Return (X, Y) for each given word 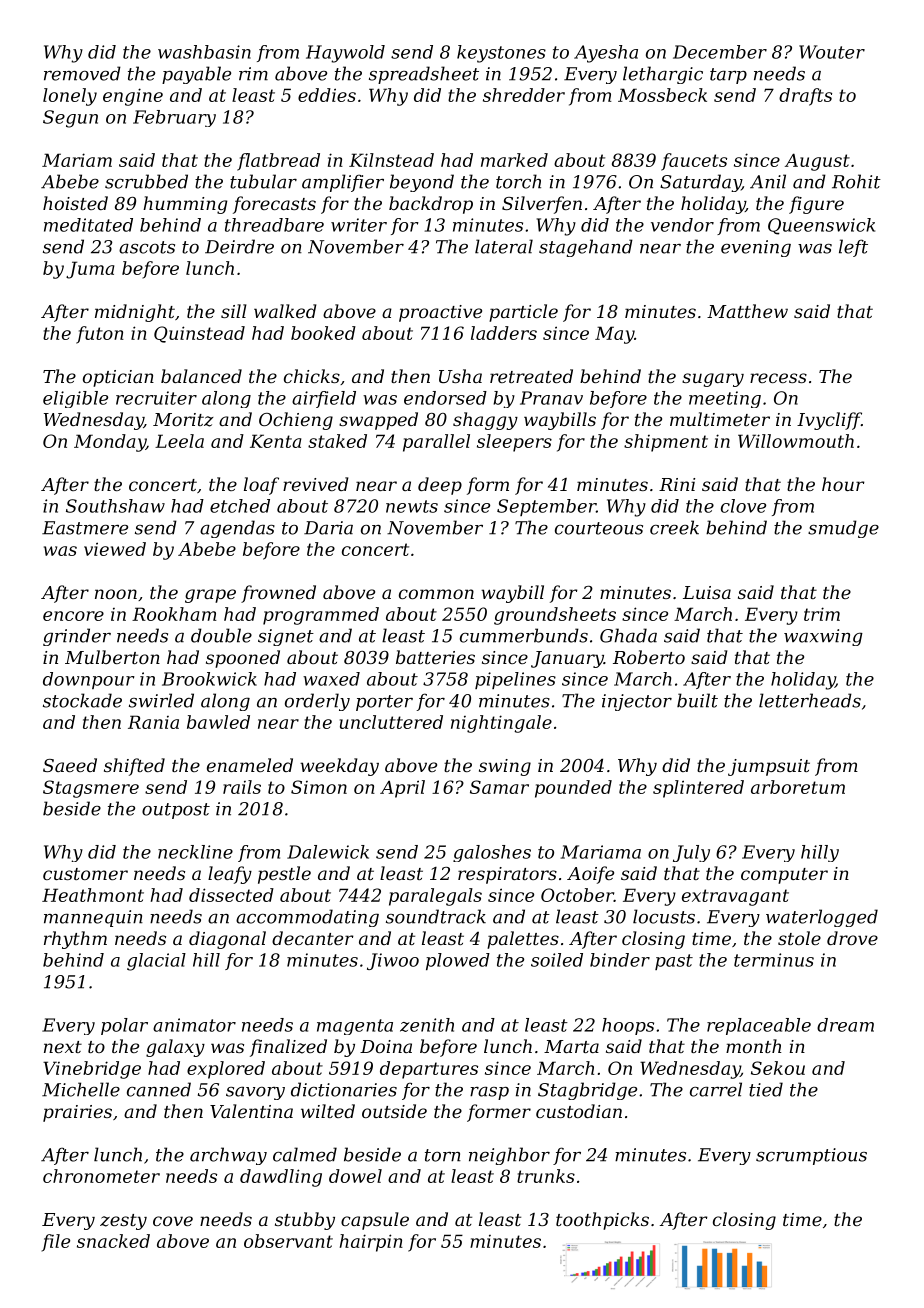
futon (100, 335)
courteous (599, 528)
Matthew (747, 311)
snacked (113, 1241)
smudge (843, 529)
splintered (698, 789)
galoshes (492, 853)
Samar (499, 787)
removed (82, 73)
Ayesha (606, 54)
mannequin (93, 918)
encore (73, 616)
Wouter (832, 52)
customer (85, 874)
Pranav (551, 398)
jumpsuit (769, 767)
